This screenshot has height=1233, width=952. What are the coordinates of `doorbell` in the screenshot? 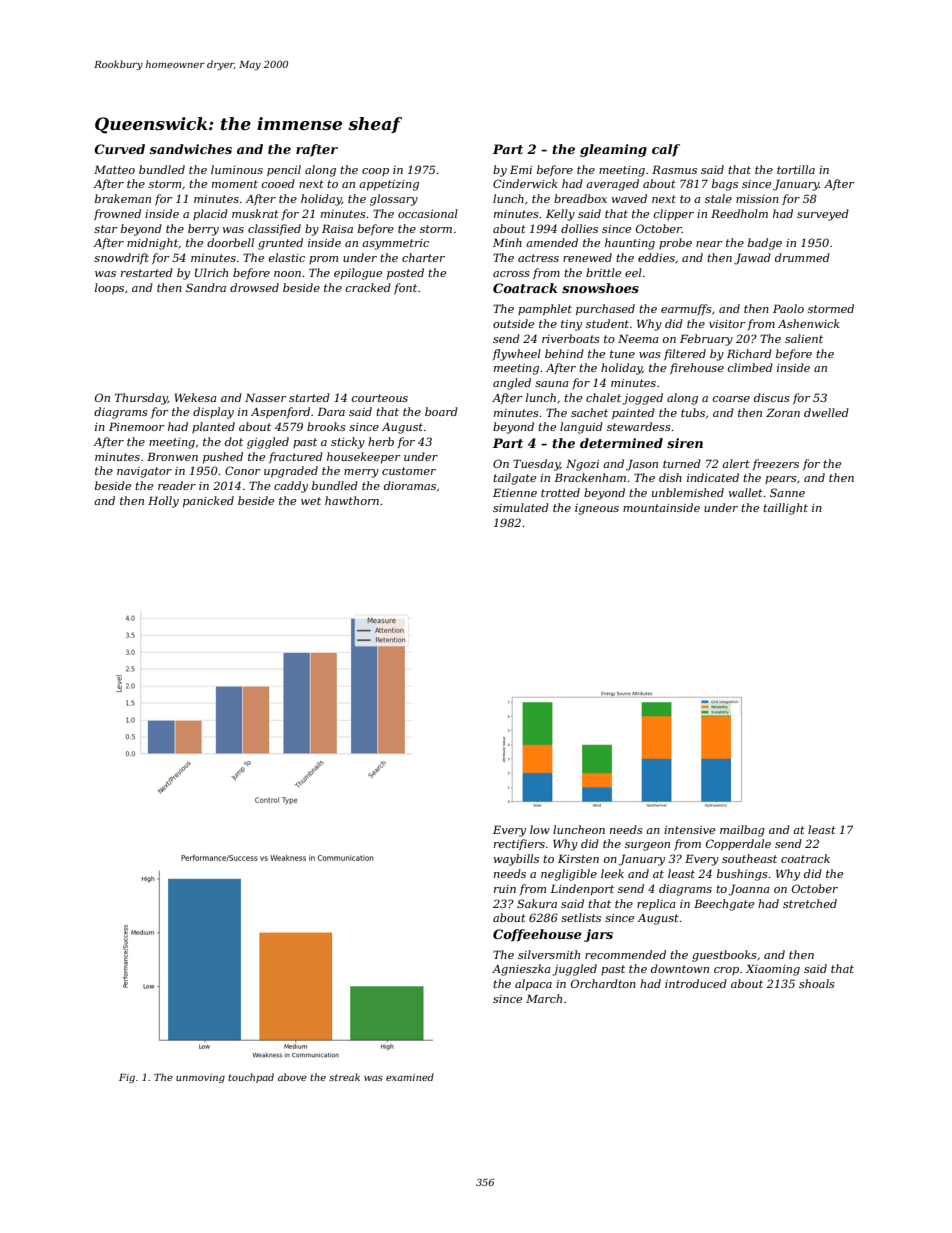 It's located at (230, 242).
